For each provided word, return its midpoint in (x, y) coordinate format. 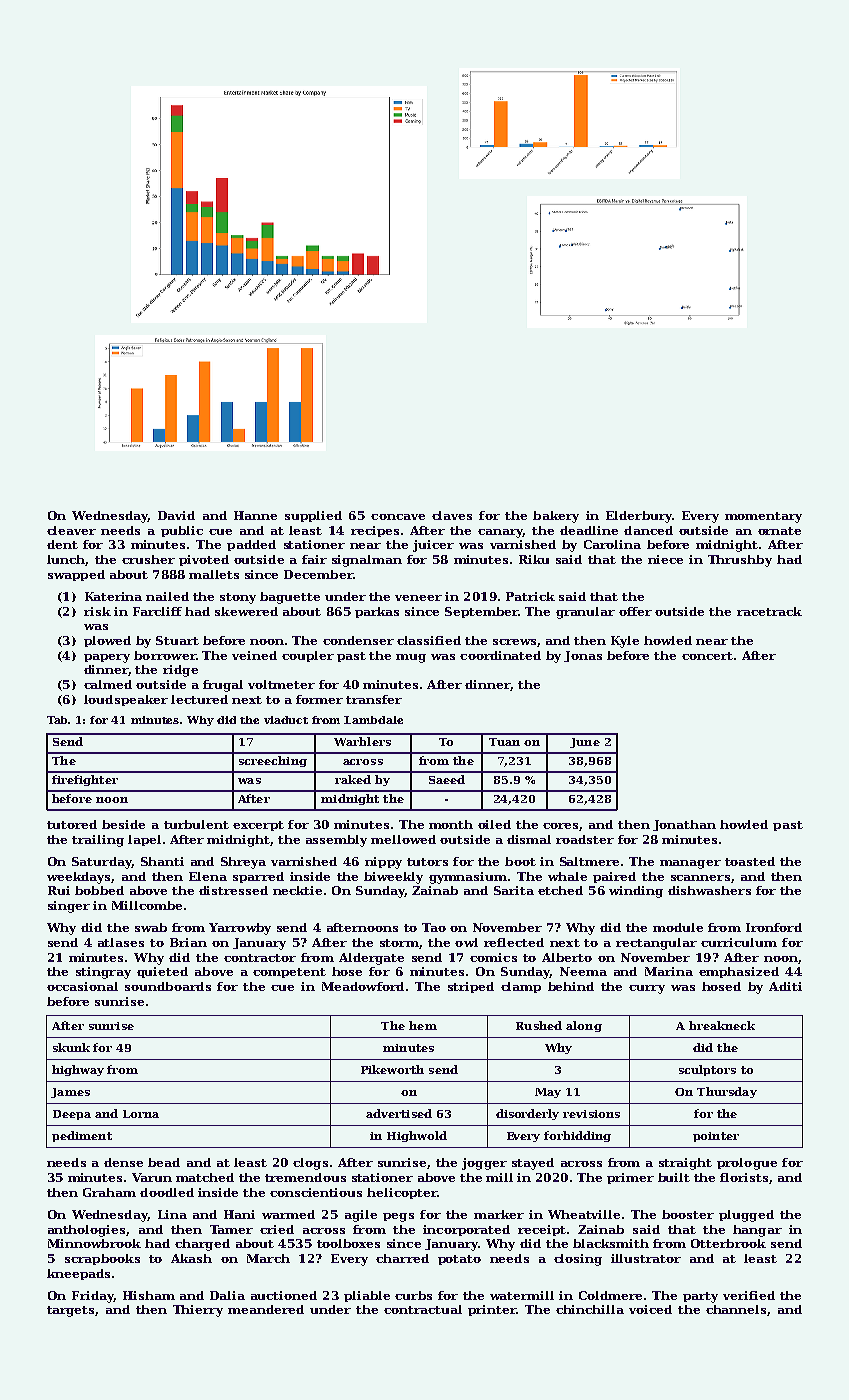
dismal (529, 839)
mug (411, 658)
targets (70, 1311)
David (176, 515)
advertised (399, 1113)
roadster (585, 839)
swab (151, 927)
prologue (747, 1164)
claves (452, 515)
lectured (199, 699)
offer (635, 611)
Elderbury (639, 517)
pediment (82, 1136)
